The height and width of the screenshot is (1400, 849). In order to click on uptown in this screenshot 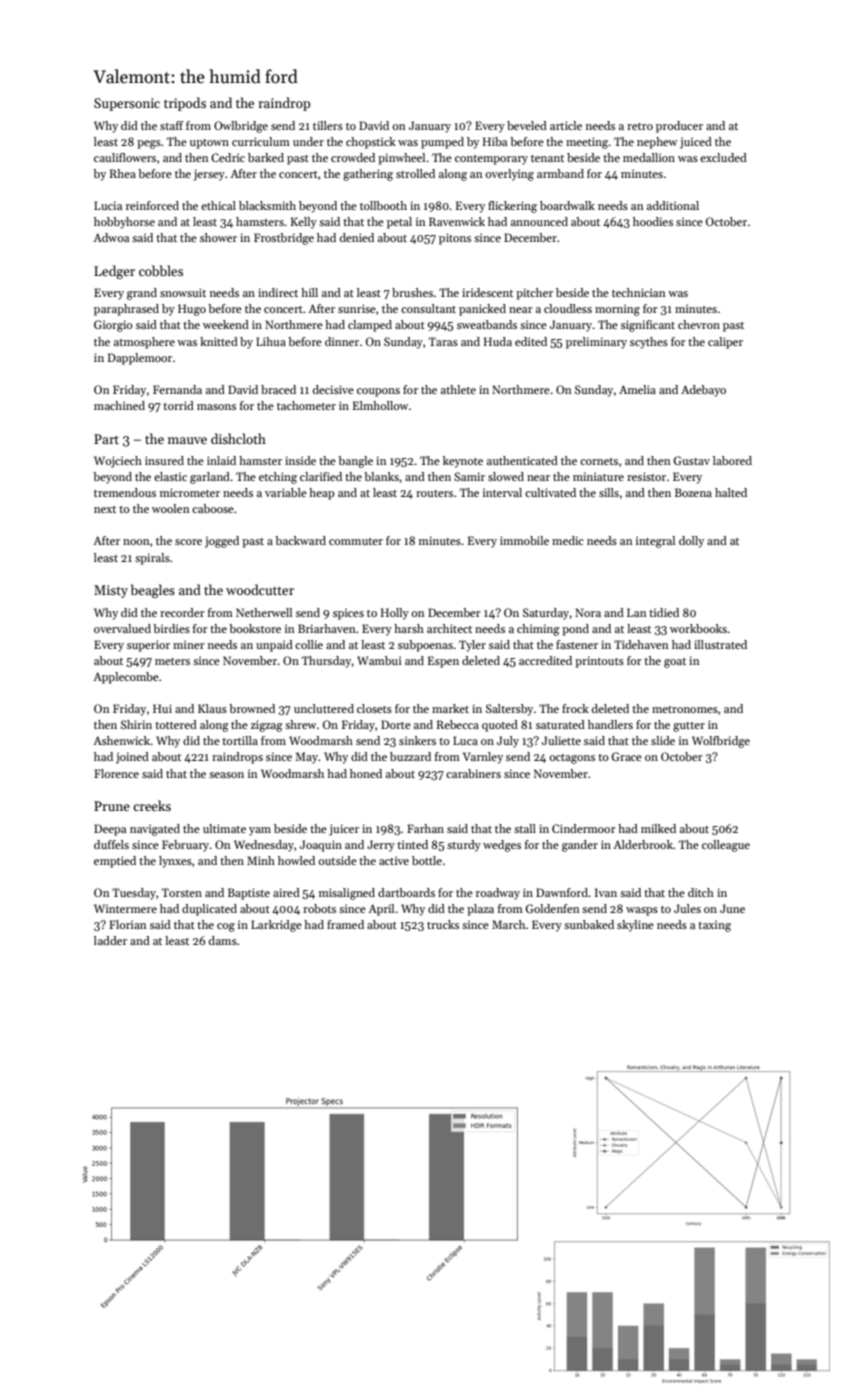, I will do `click(209, 144)`.
